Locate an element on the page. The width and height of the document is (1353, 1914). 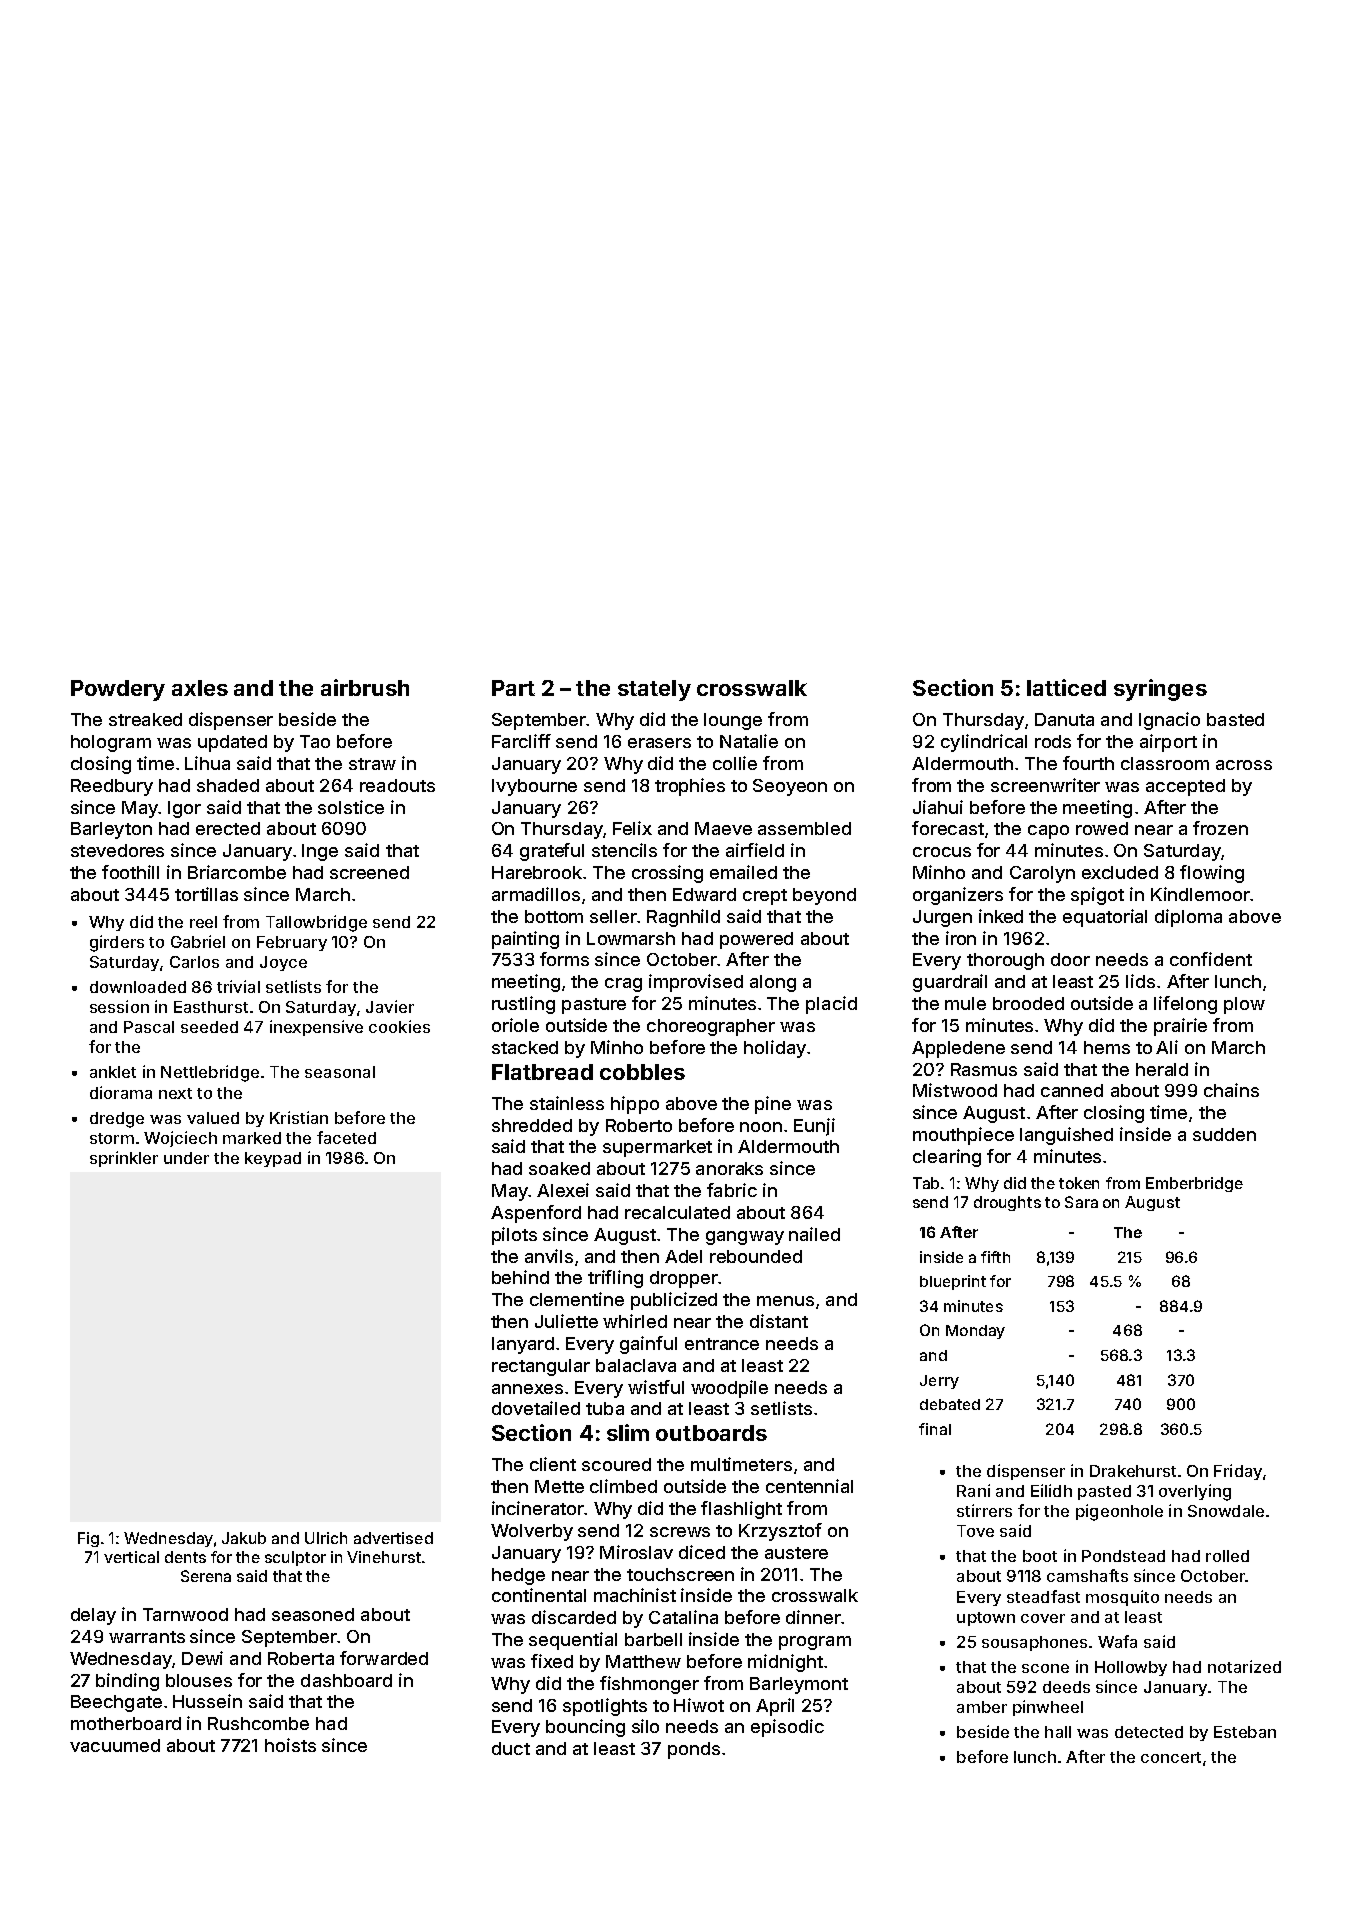
dashboard is located at coordinates (346, 1680).
